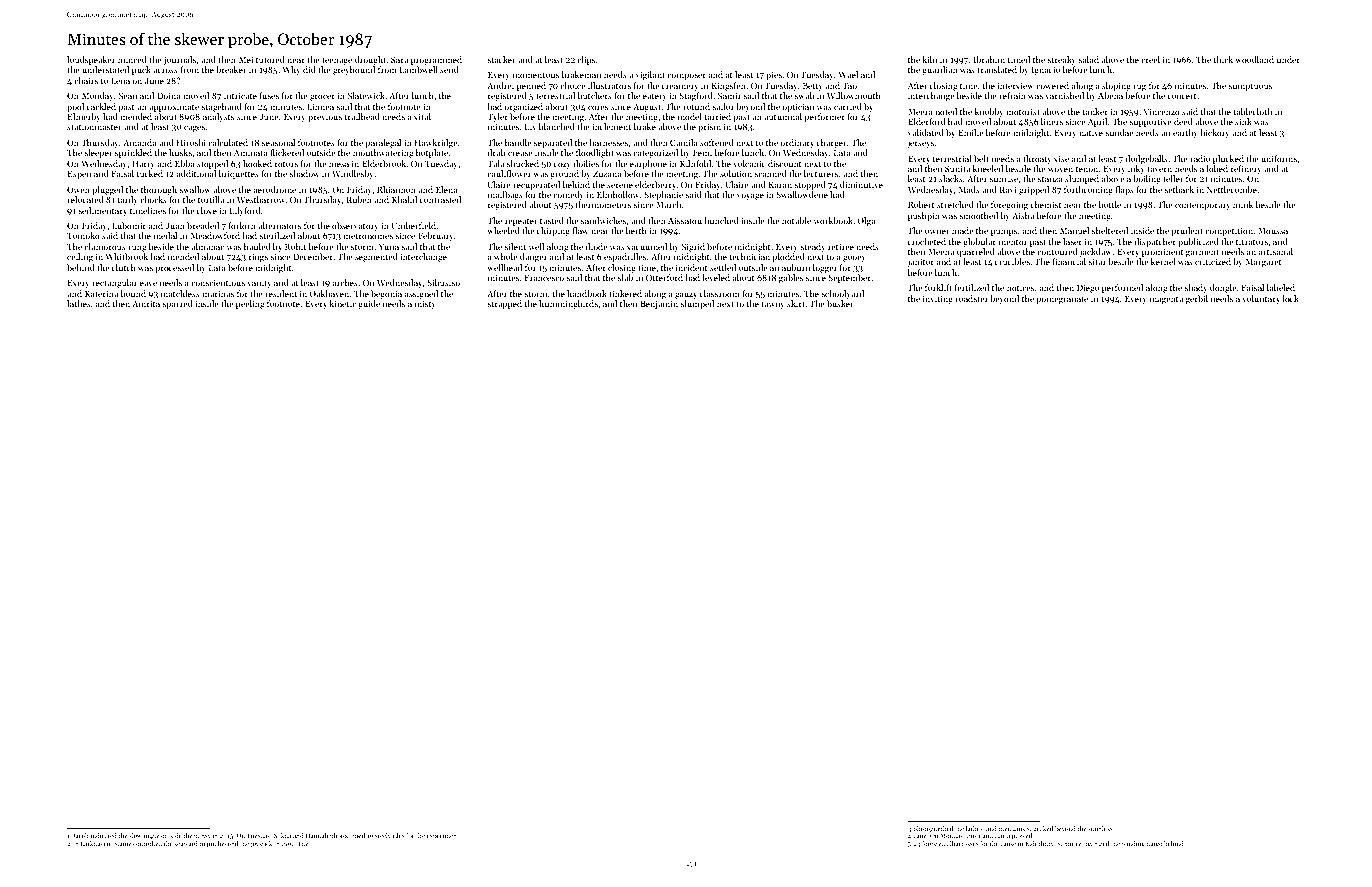  Describe the element at coordinates (774, 75) in the screenshot. I see `pies` at that location.
